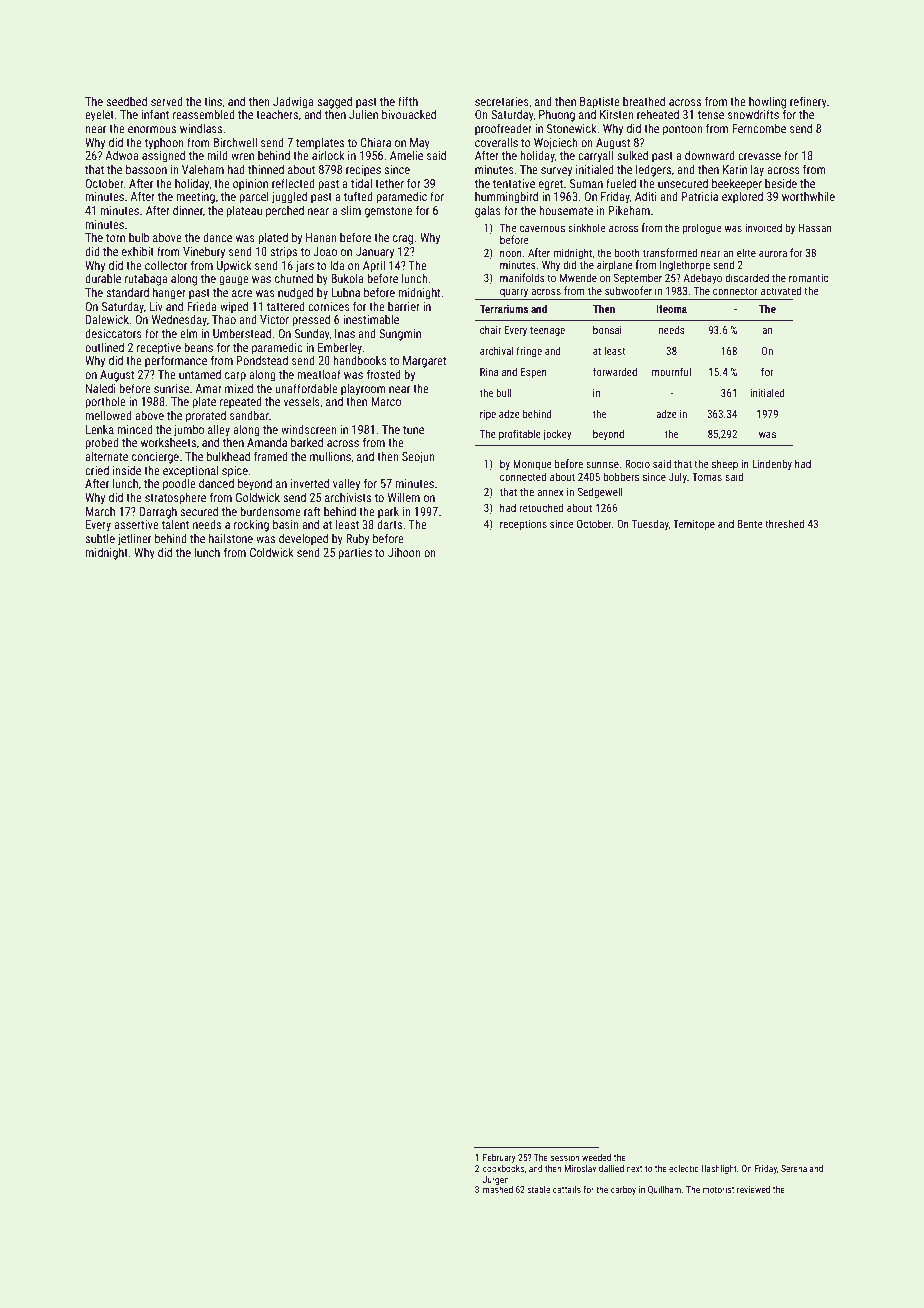  What do you see at coordinates (499, 1158) in the image?
I see `February` at bounding box center [499, 1158].
